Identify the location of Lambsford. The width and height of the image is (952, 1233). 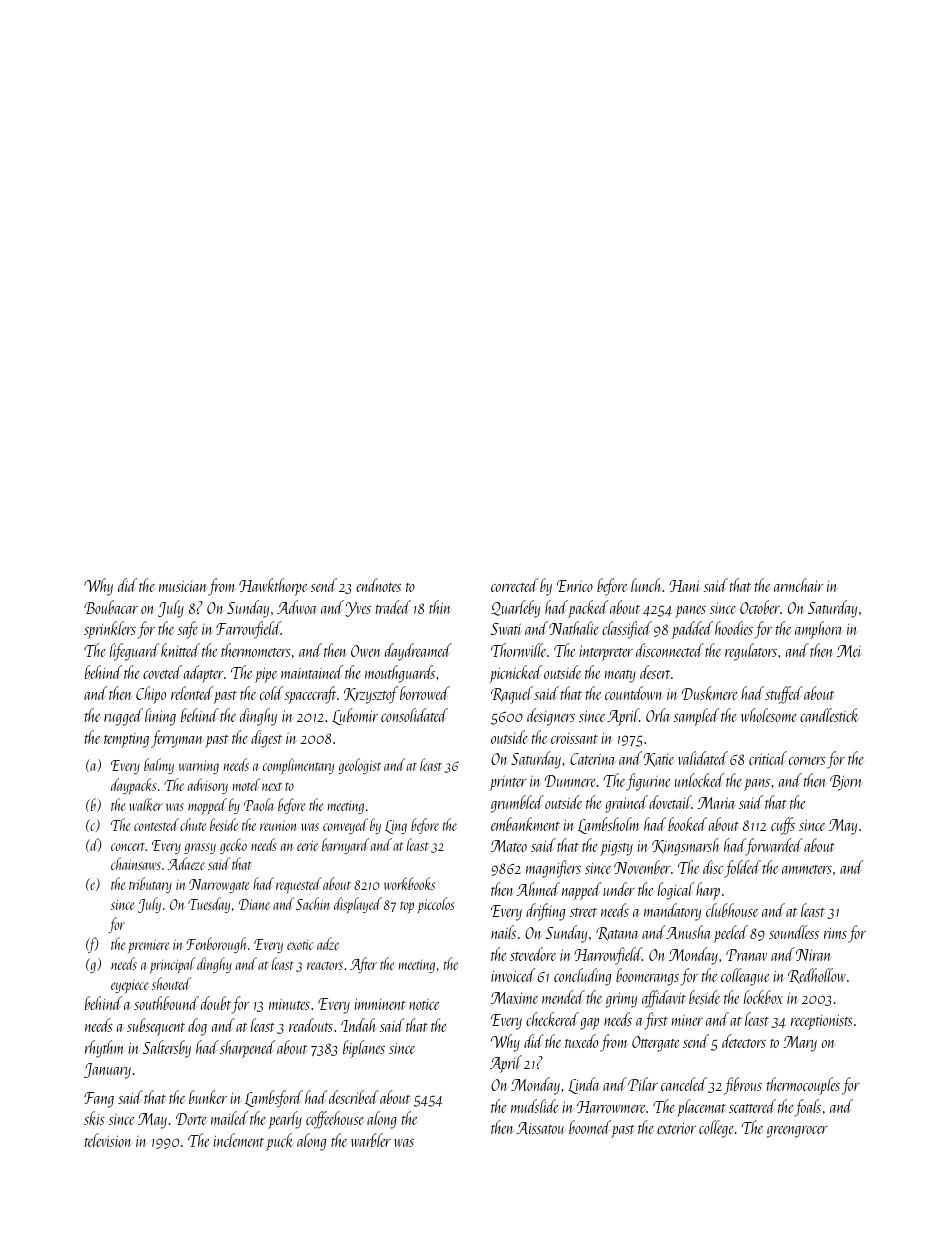
(274, 1099).
